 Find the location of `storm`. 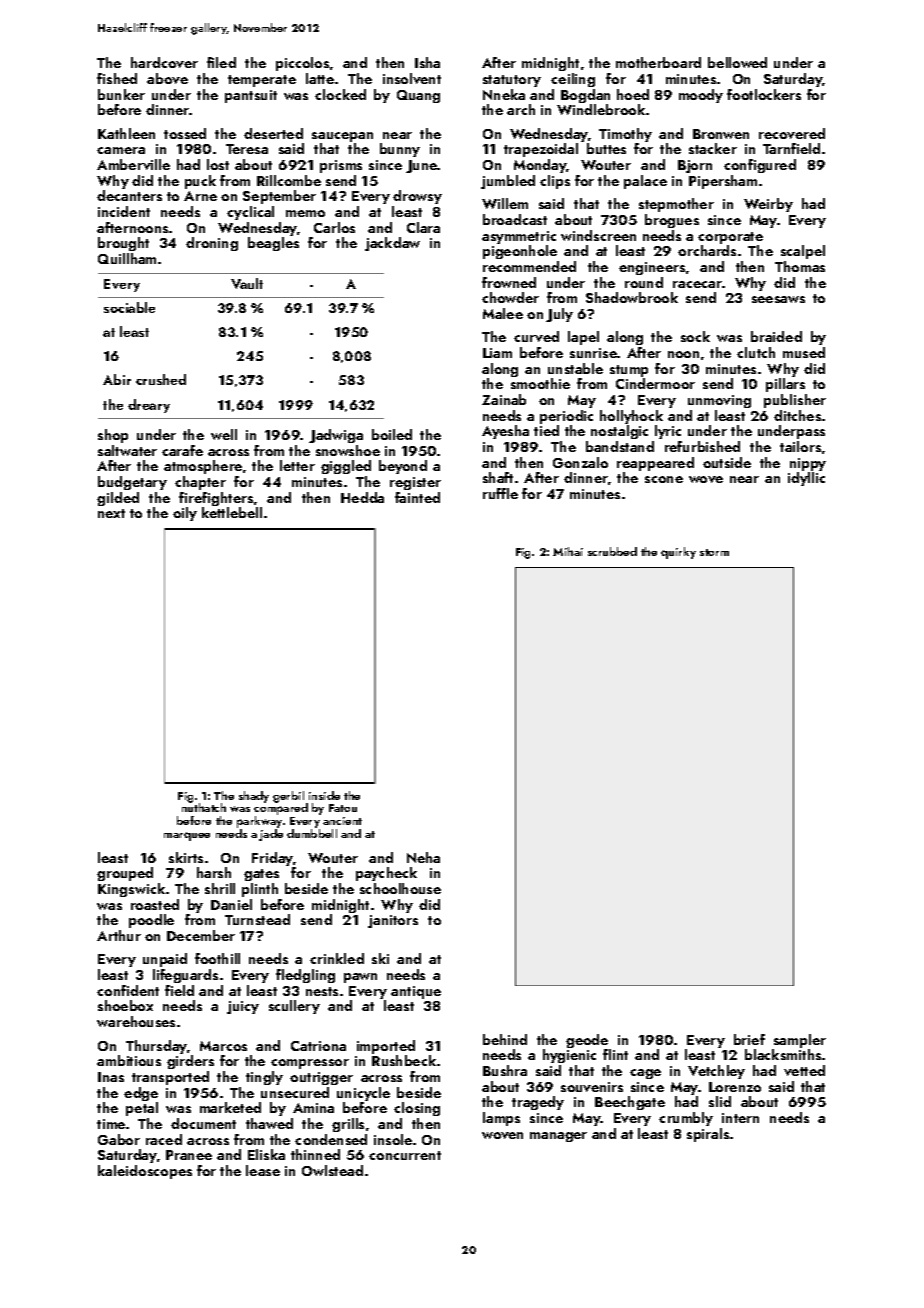

storm is located at coordinates (714, 552).
